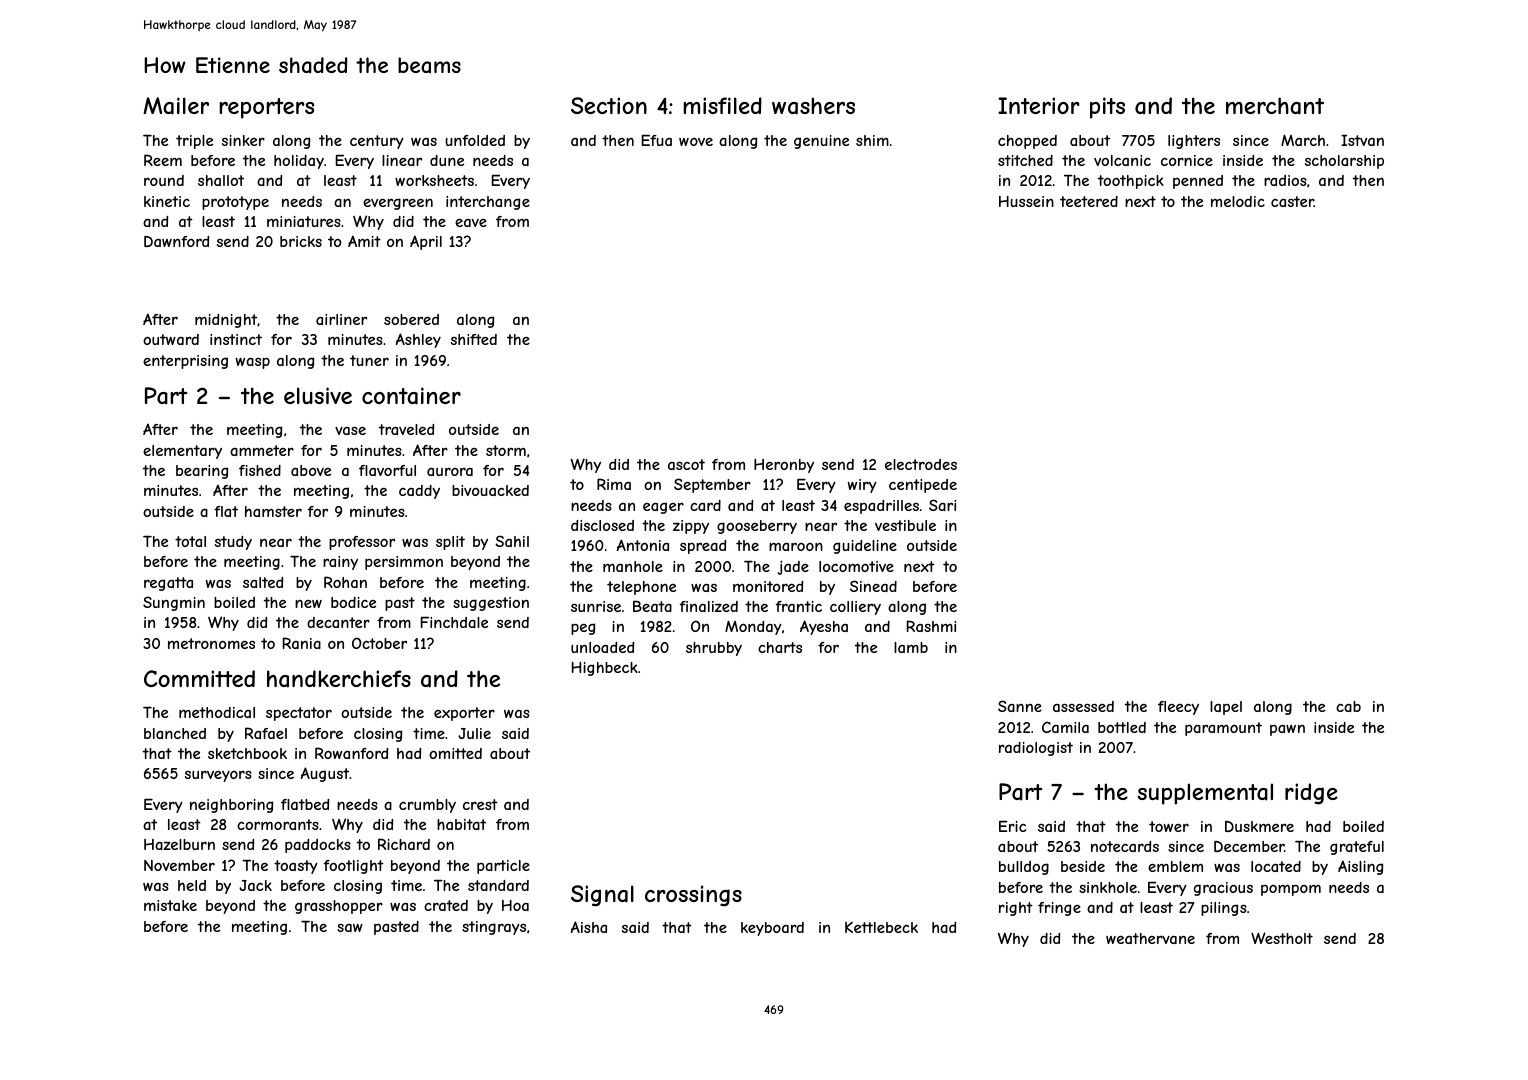 Image resolution: width=1528 pixels, height=1080 pixels. Describe the element at coordinates (194, 142) in the screenshot. I see `triple` at that location.
